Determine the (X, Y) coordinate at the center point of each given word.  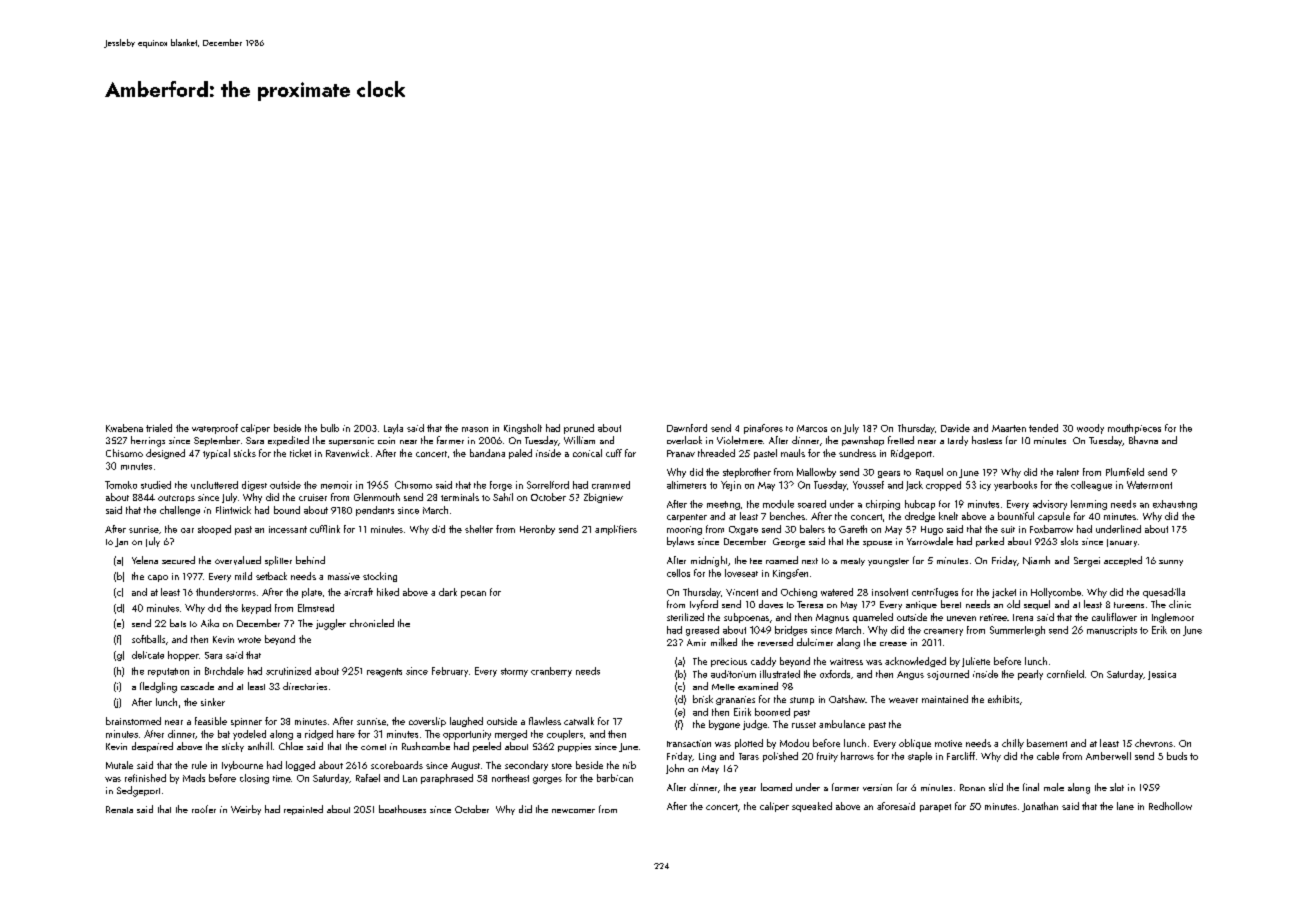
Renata (119, 809)
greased (702, 631)
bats (178, 623)
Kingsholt (523, 429)
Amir (696, 642)
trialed (159, 428)
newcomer (573, 811)
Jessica (1162, 675)
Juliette (976, 662)
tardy (958, 441)
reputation (168, 672)
